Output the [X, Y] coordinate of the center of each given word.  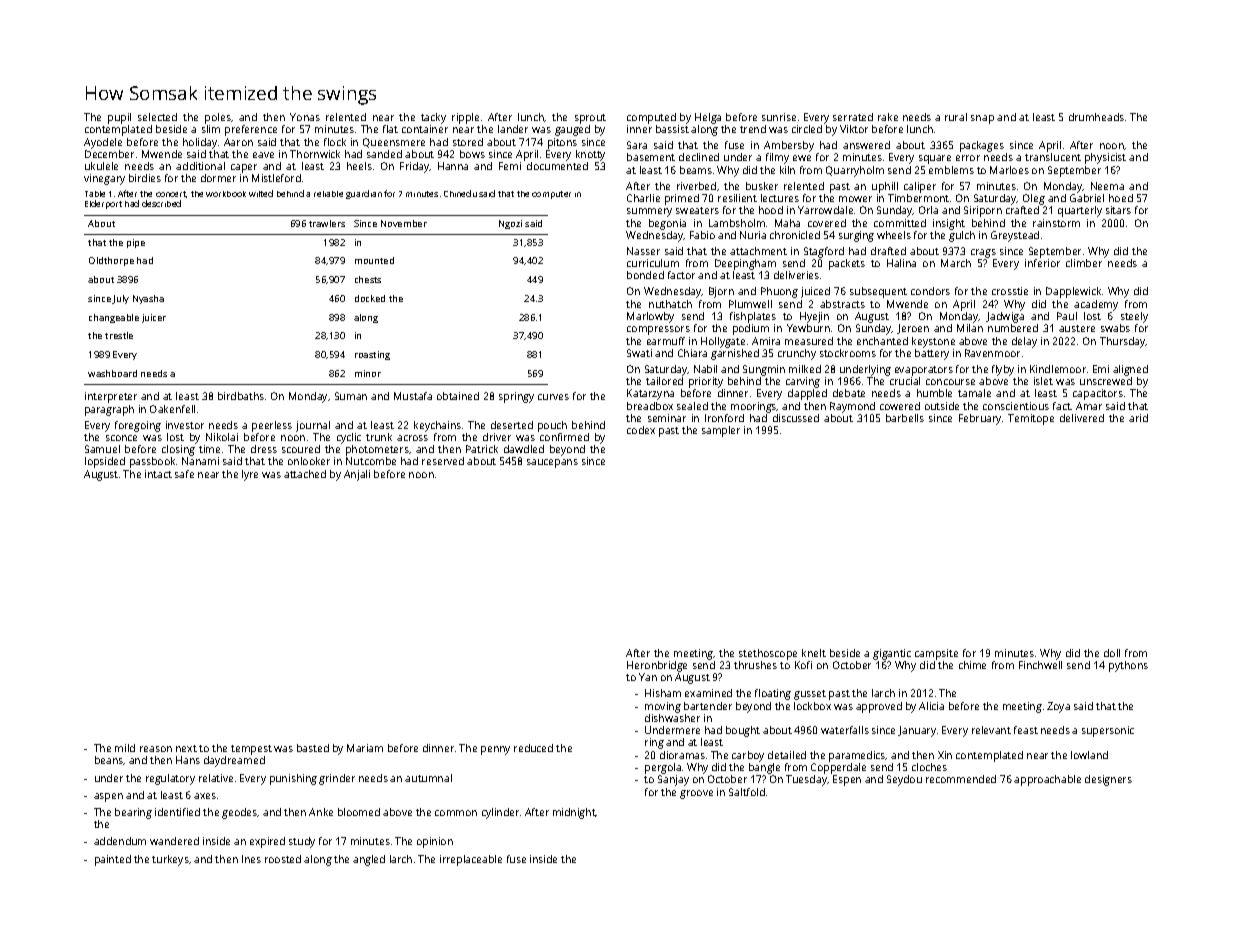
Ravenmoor [992, 353]
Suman [351, 396]
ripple [465, 118]
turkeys [170, 860]
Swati [639, 353]
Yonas [305, 117]
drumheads [1096, 117]
